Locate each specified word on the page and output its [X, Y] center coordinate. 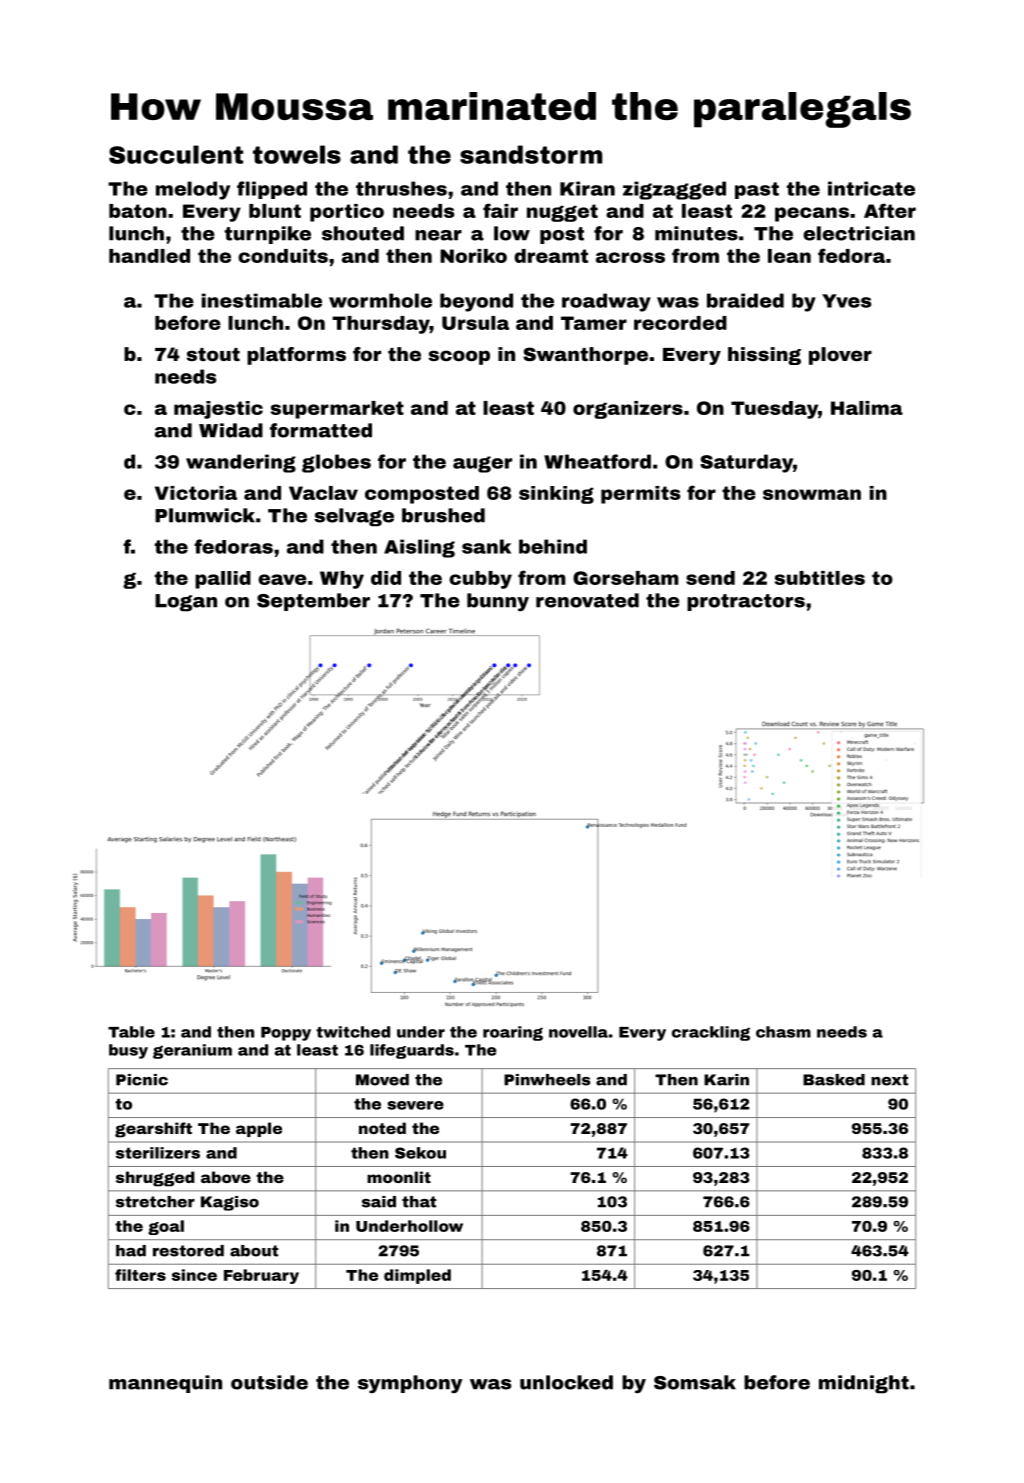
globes [336, 463]
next [889, 1080]
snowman [812, 494]
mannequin [165, 1384]
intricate [871, 188]
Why [342, 580]
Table [131, 1032]
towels [297, 154]
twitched [353, 1032]
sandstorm [531, 154]
